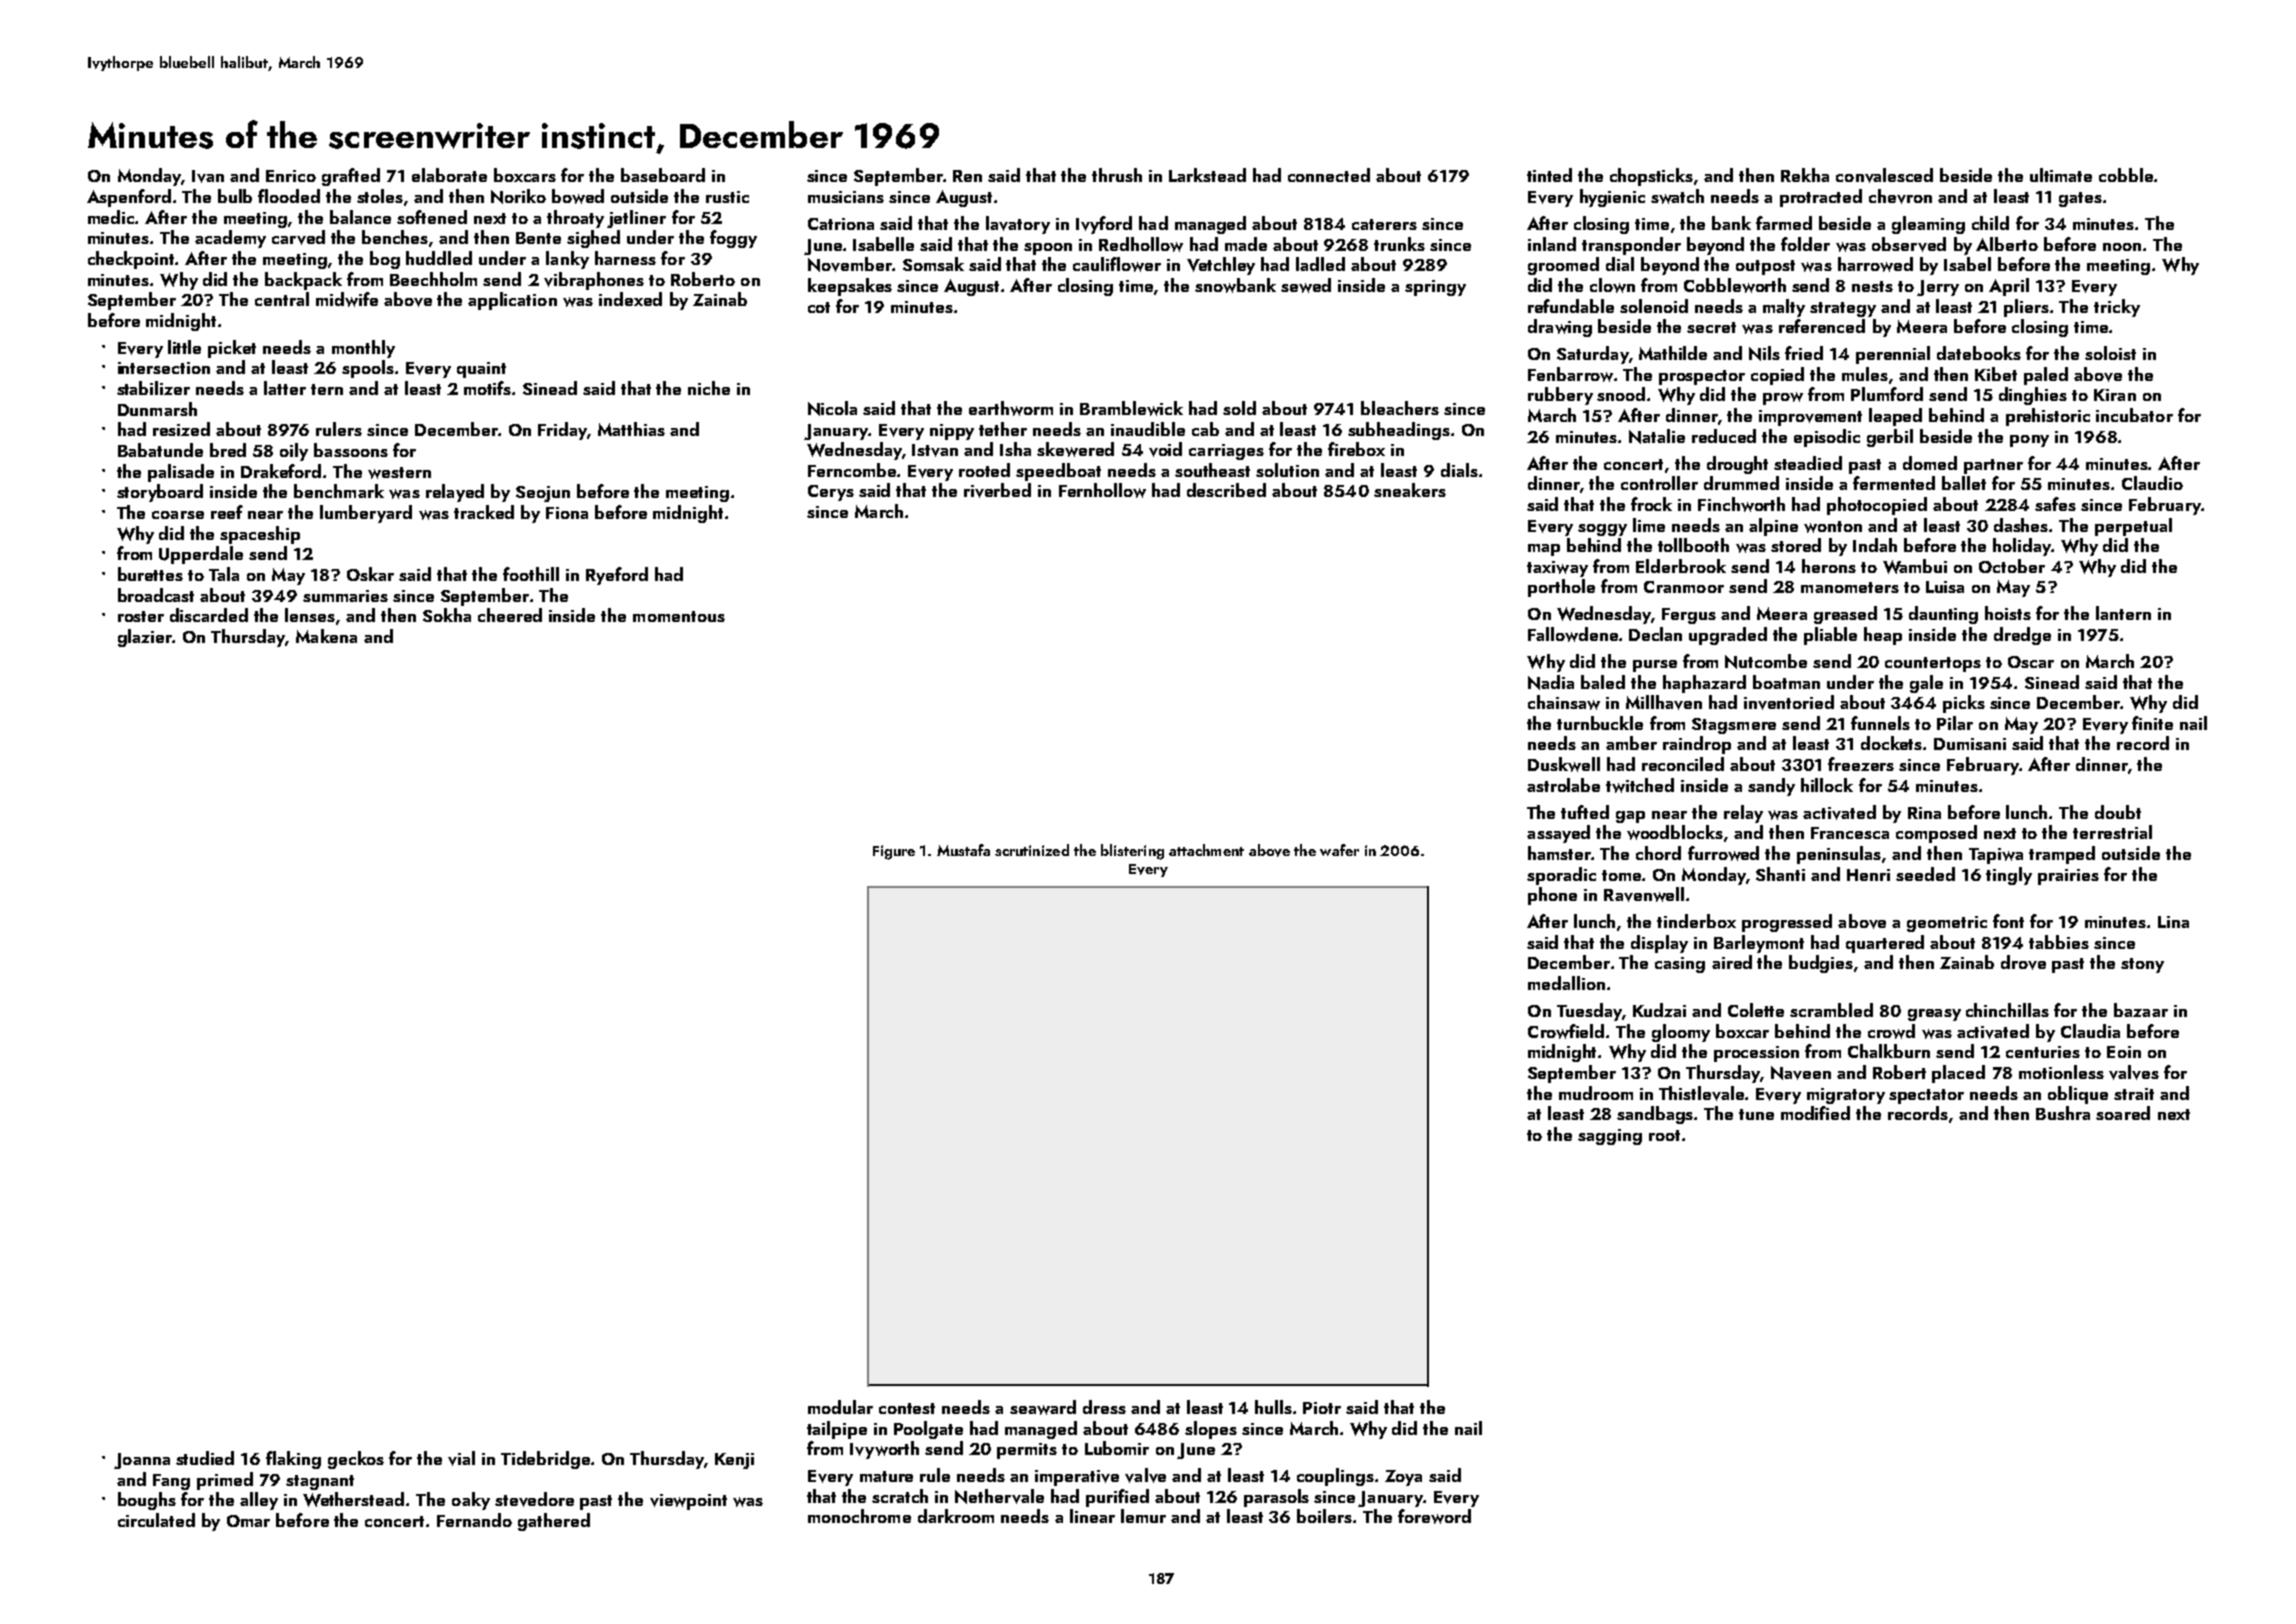 The height and width of the screenshot is (1624, 2296). I want to click on carved, so click(298, 237).
